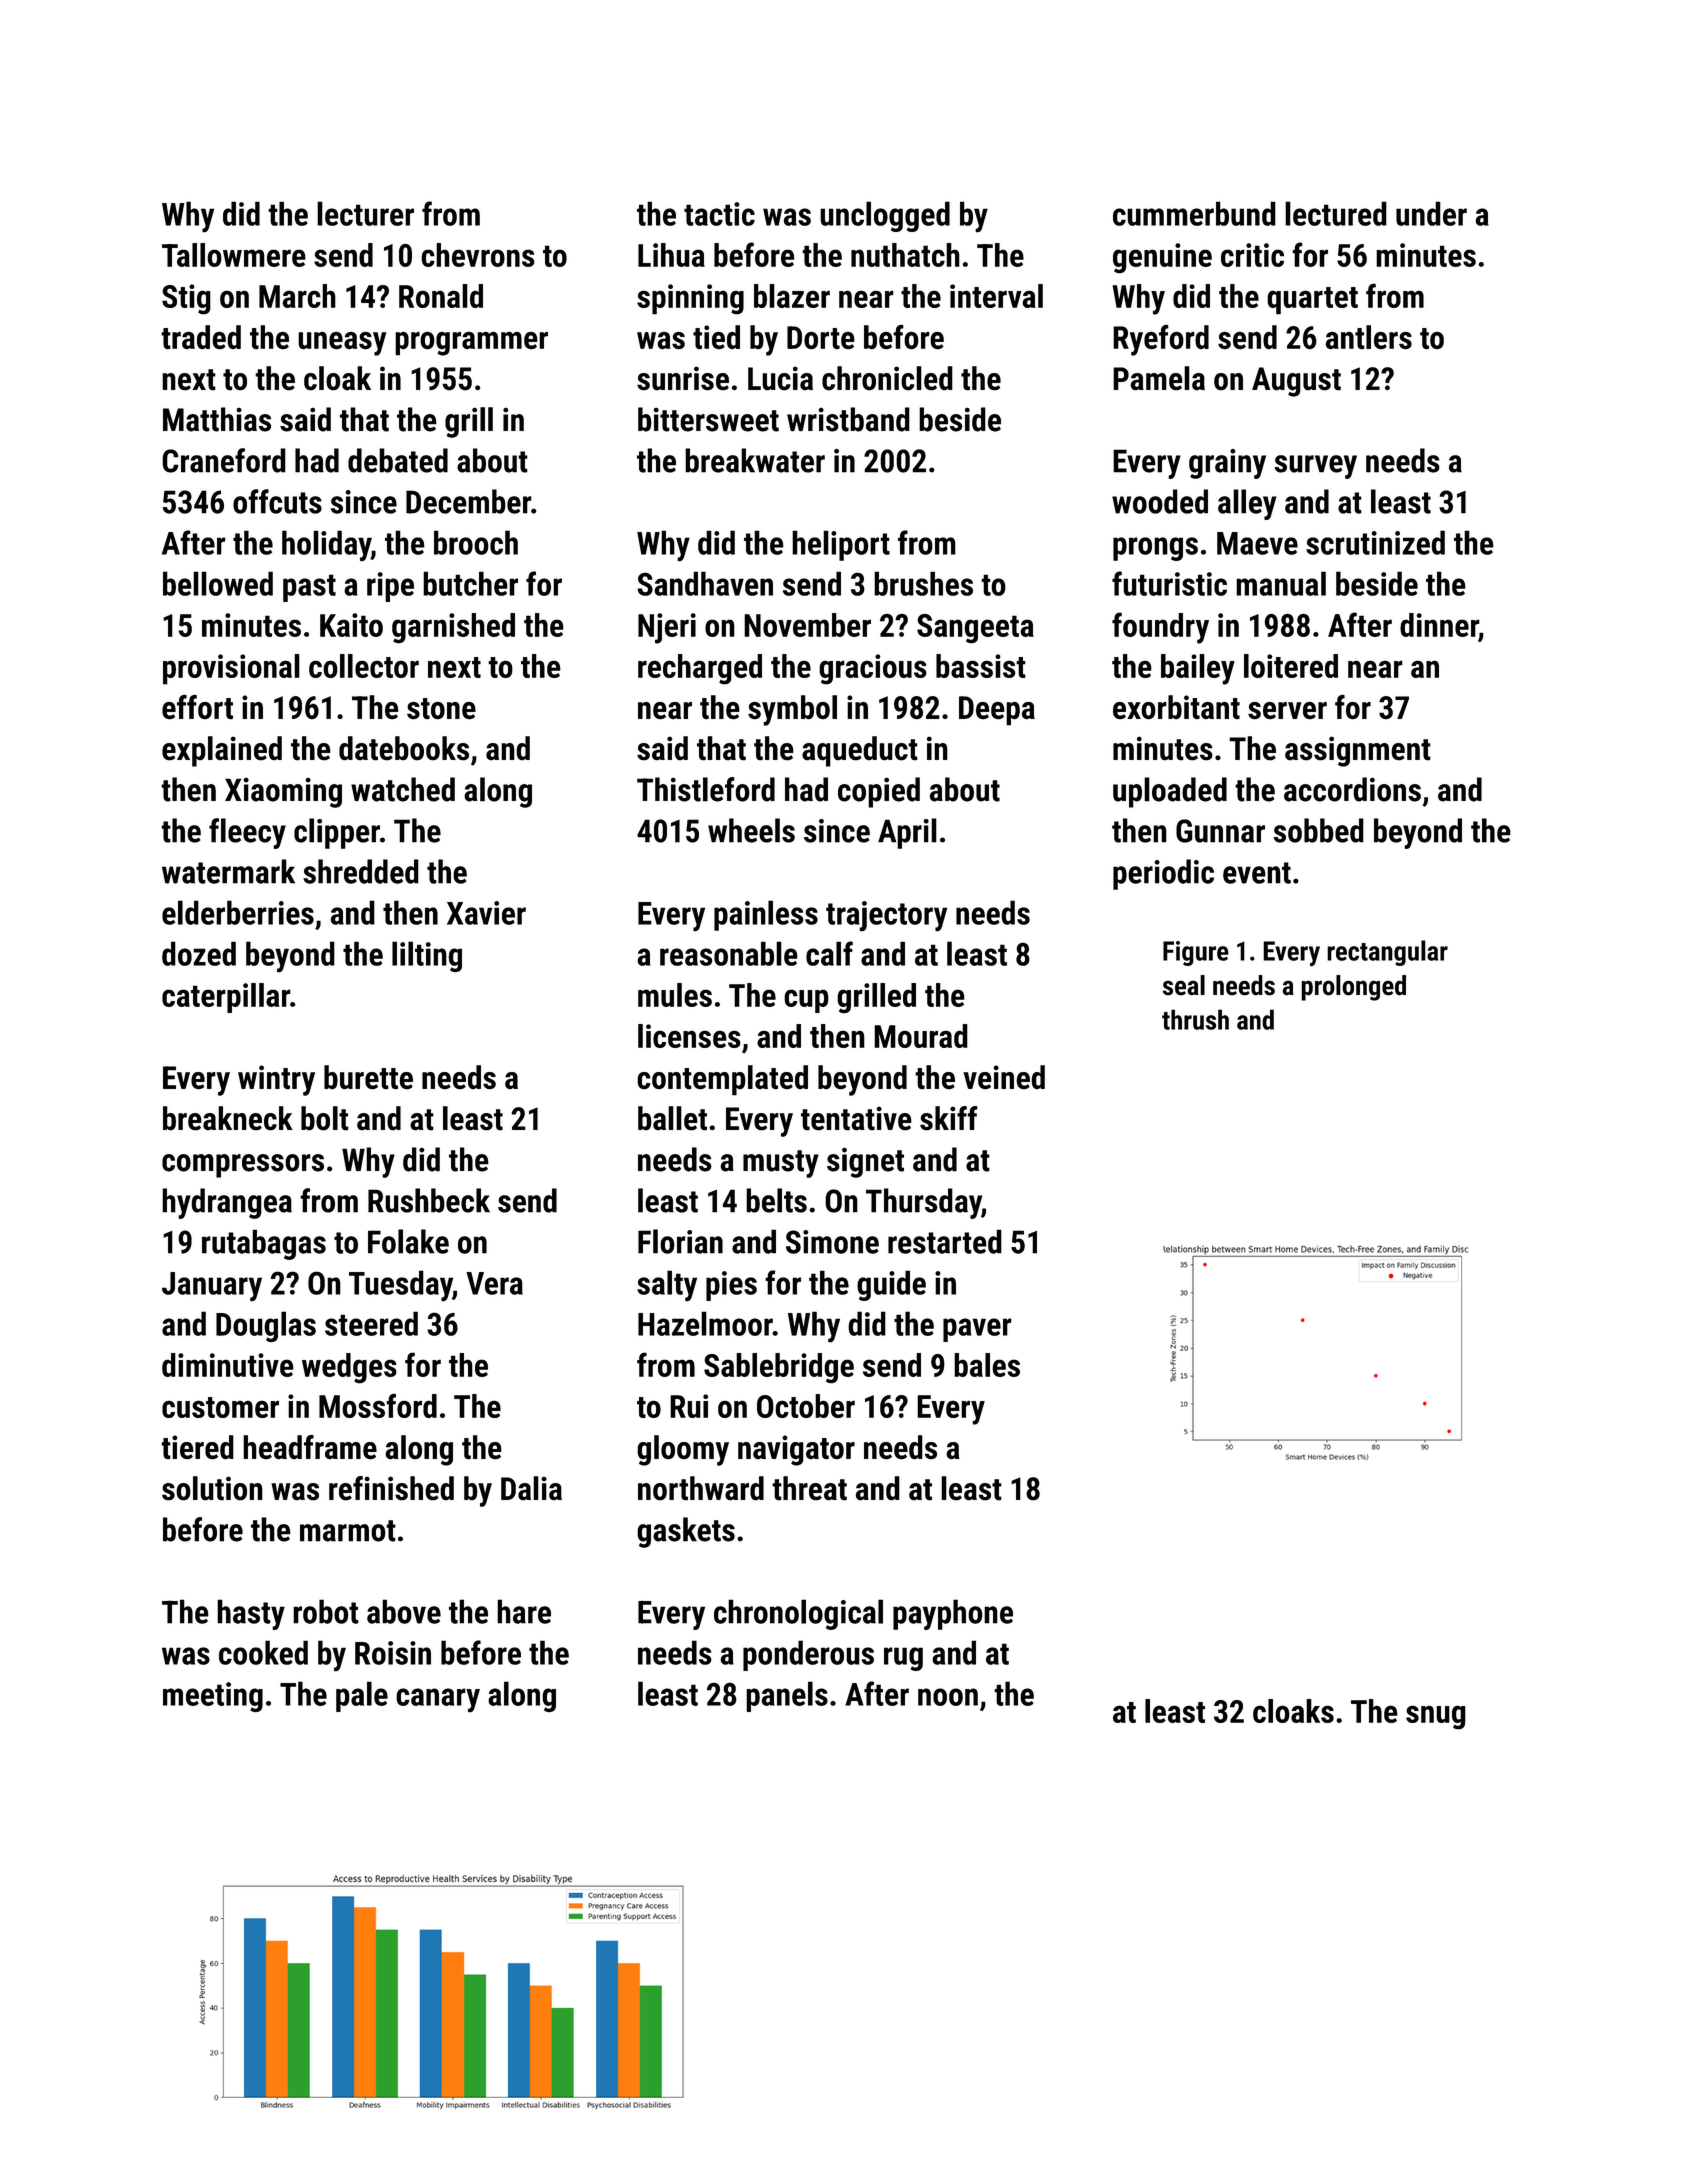  I want to click on Dalia, so click(531, 1488).
